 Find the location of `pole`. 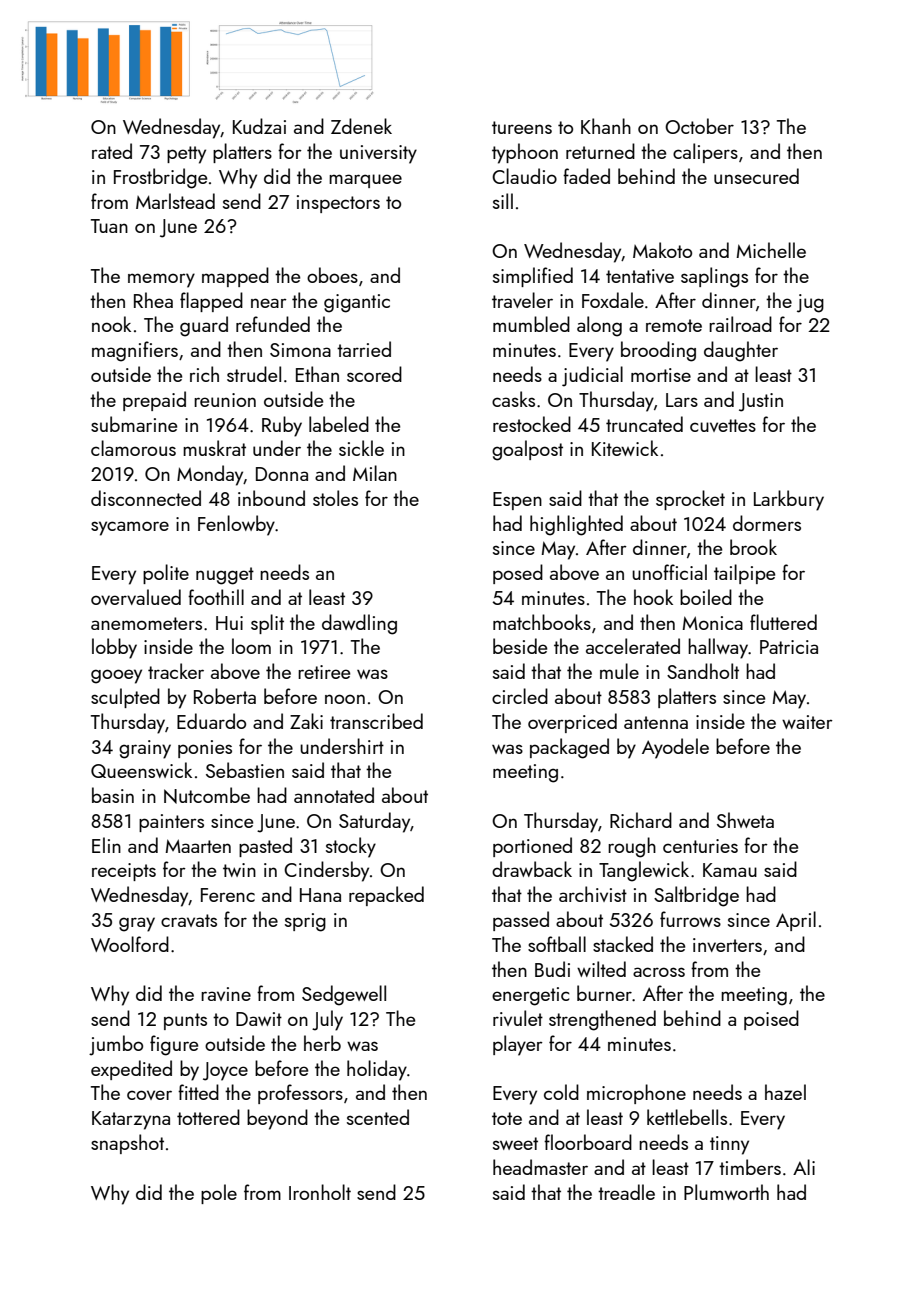

pole is located at coordinates (219, 1194).
